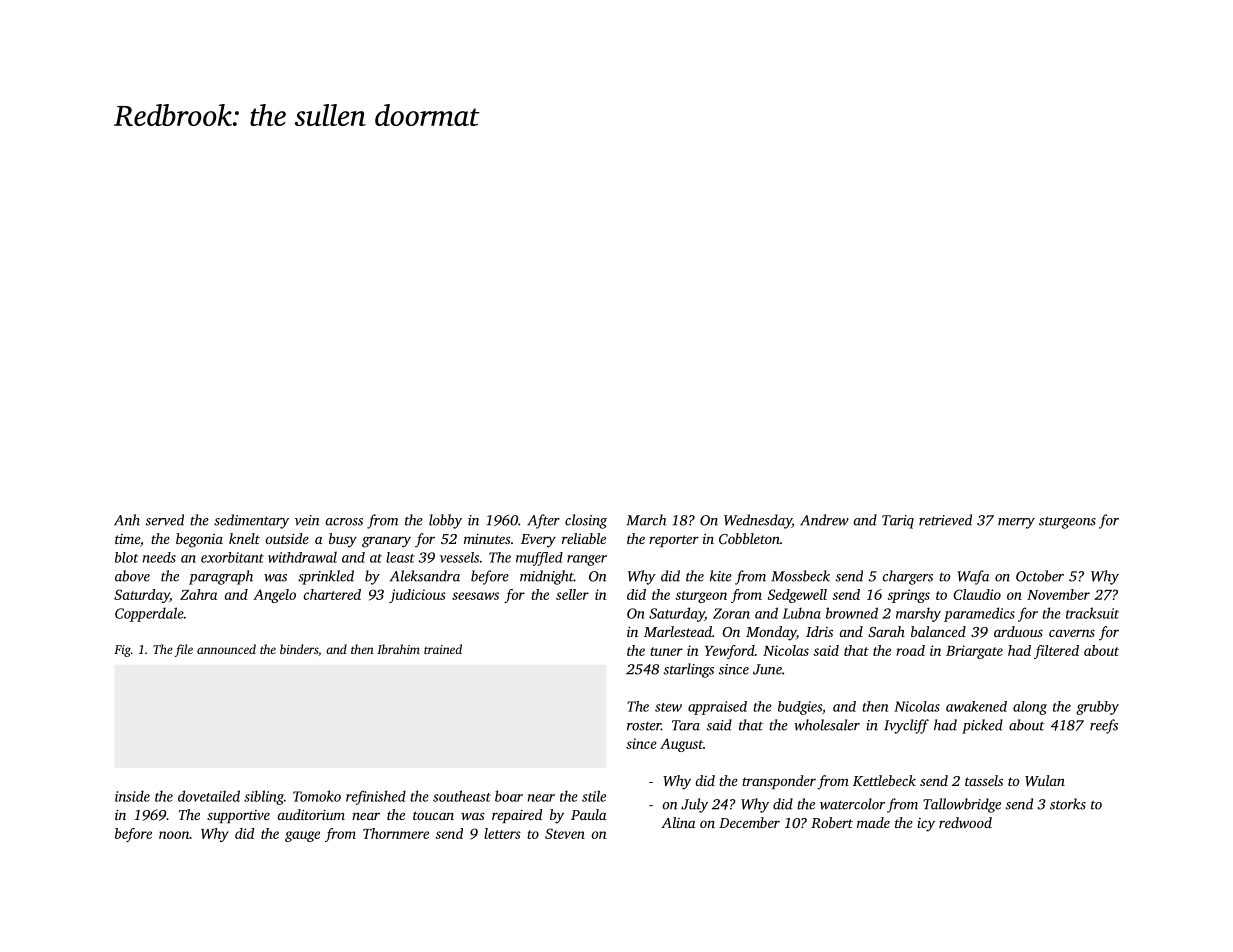 This screenshot has width=1233, height=952. Describe the element at coordinates (443, 649) in the screenshot. I see `trained` at that location.
